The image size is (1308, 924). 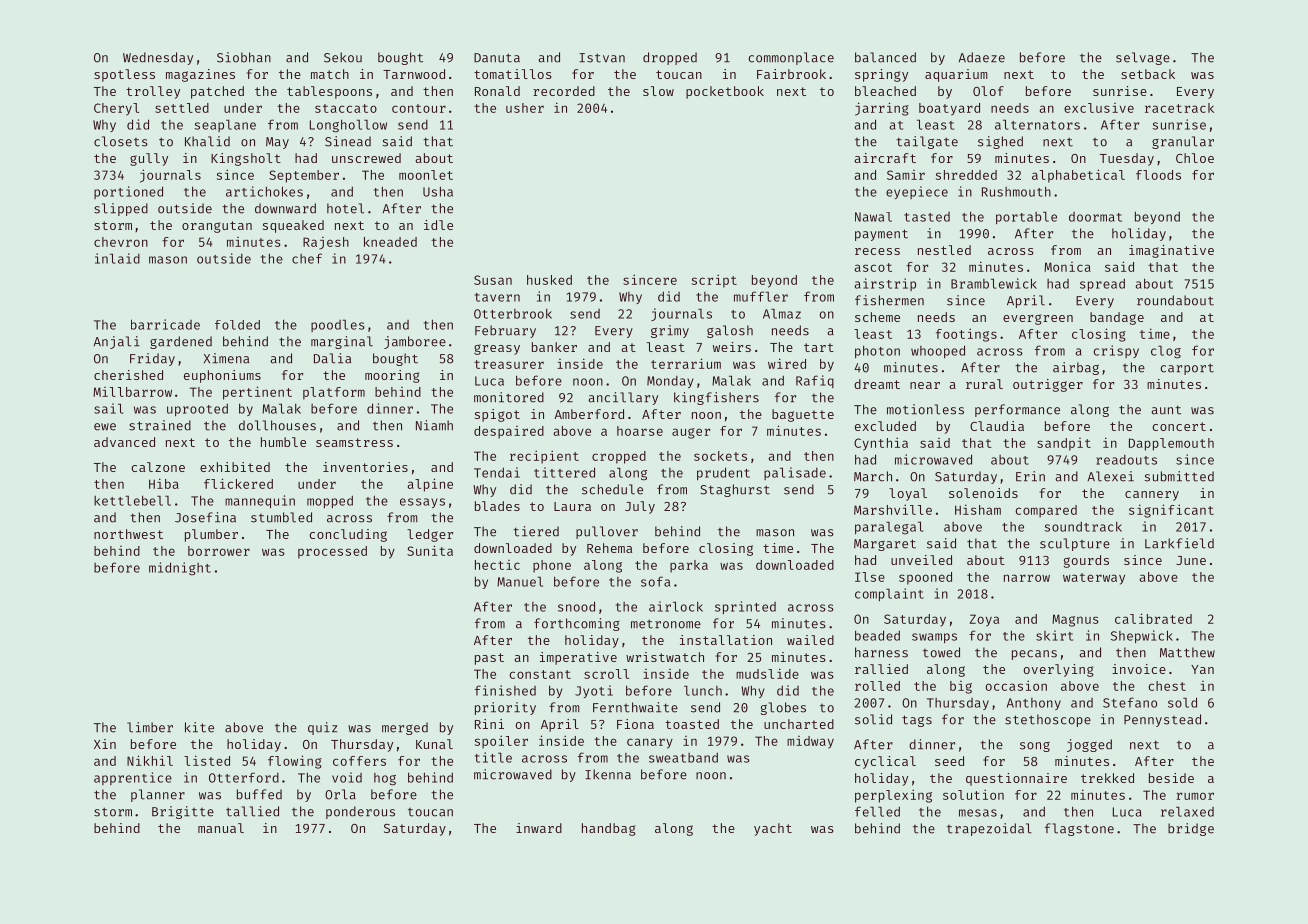 What do you see at coordinates (885, 57) in the image?
I see `balanced` at bounding box center [885, 57].
